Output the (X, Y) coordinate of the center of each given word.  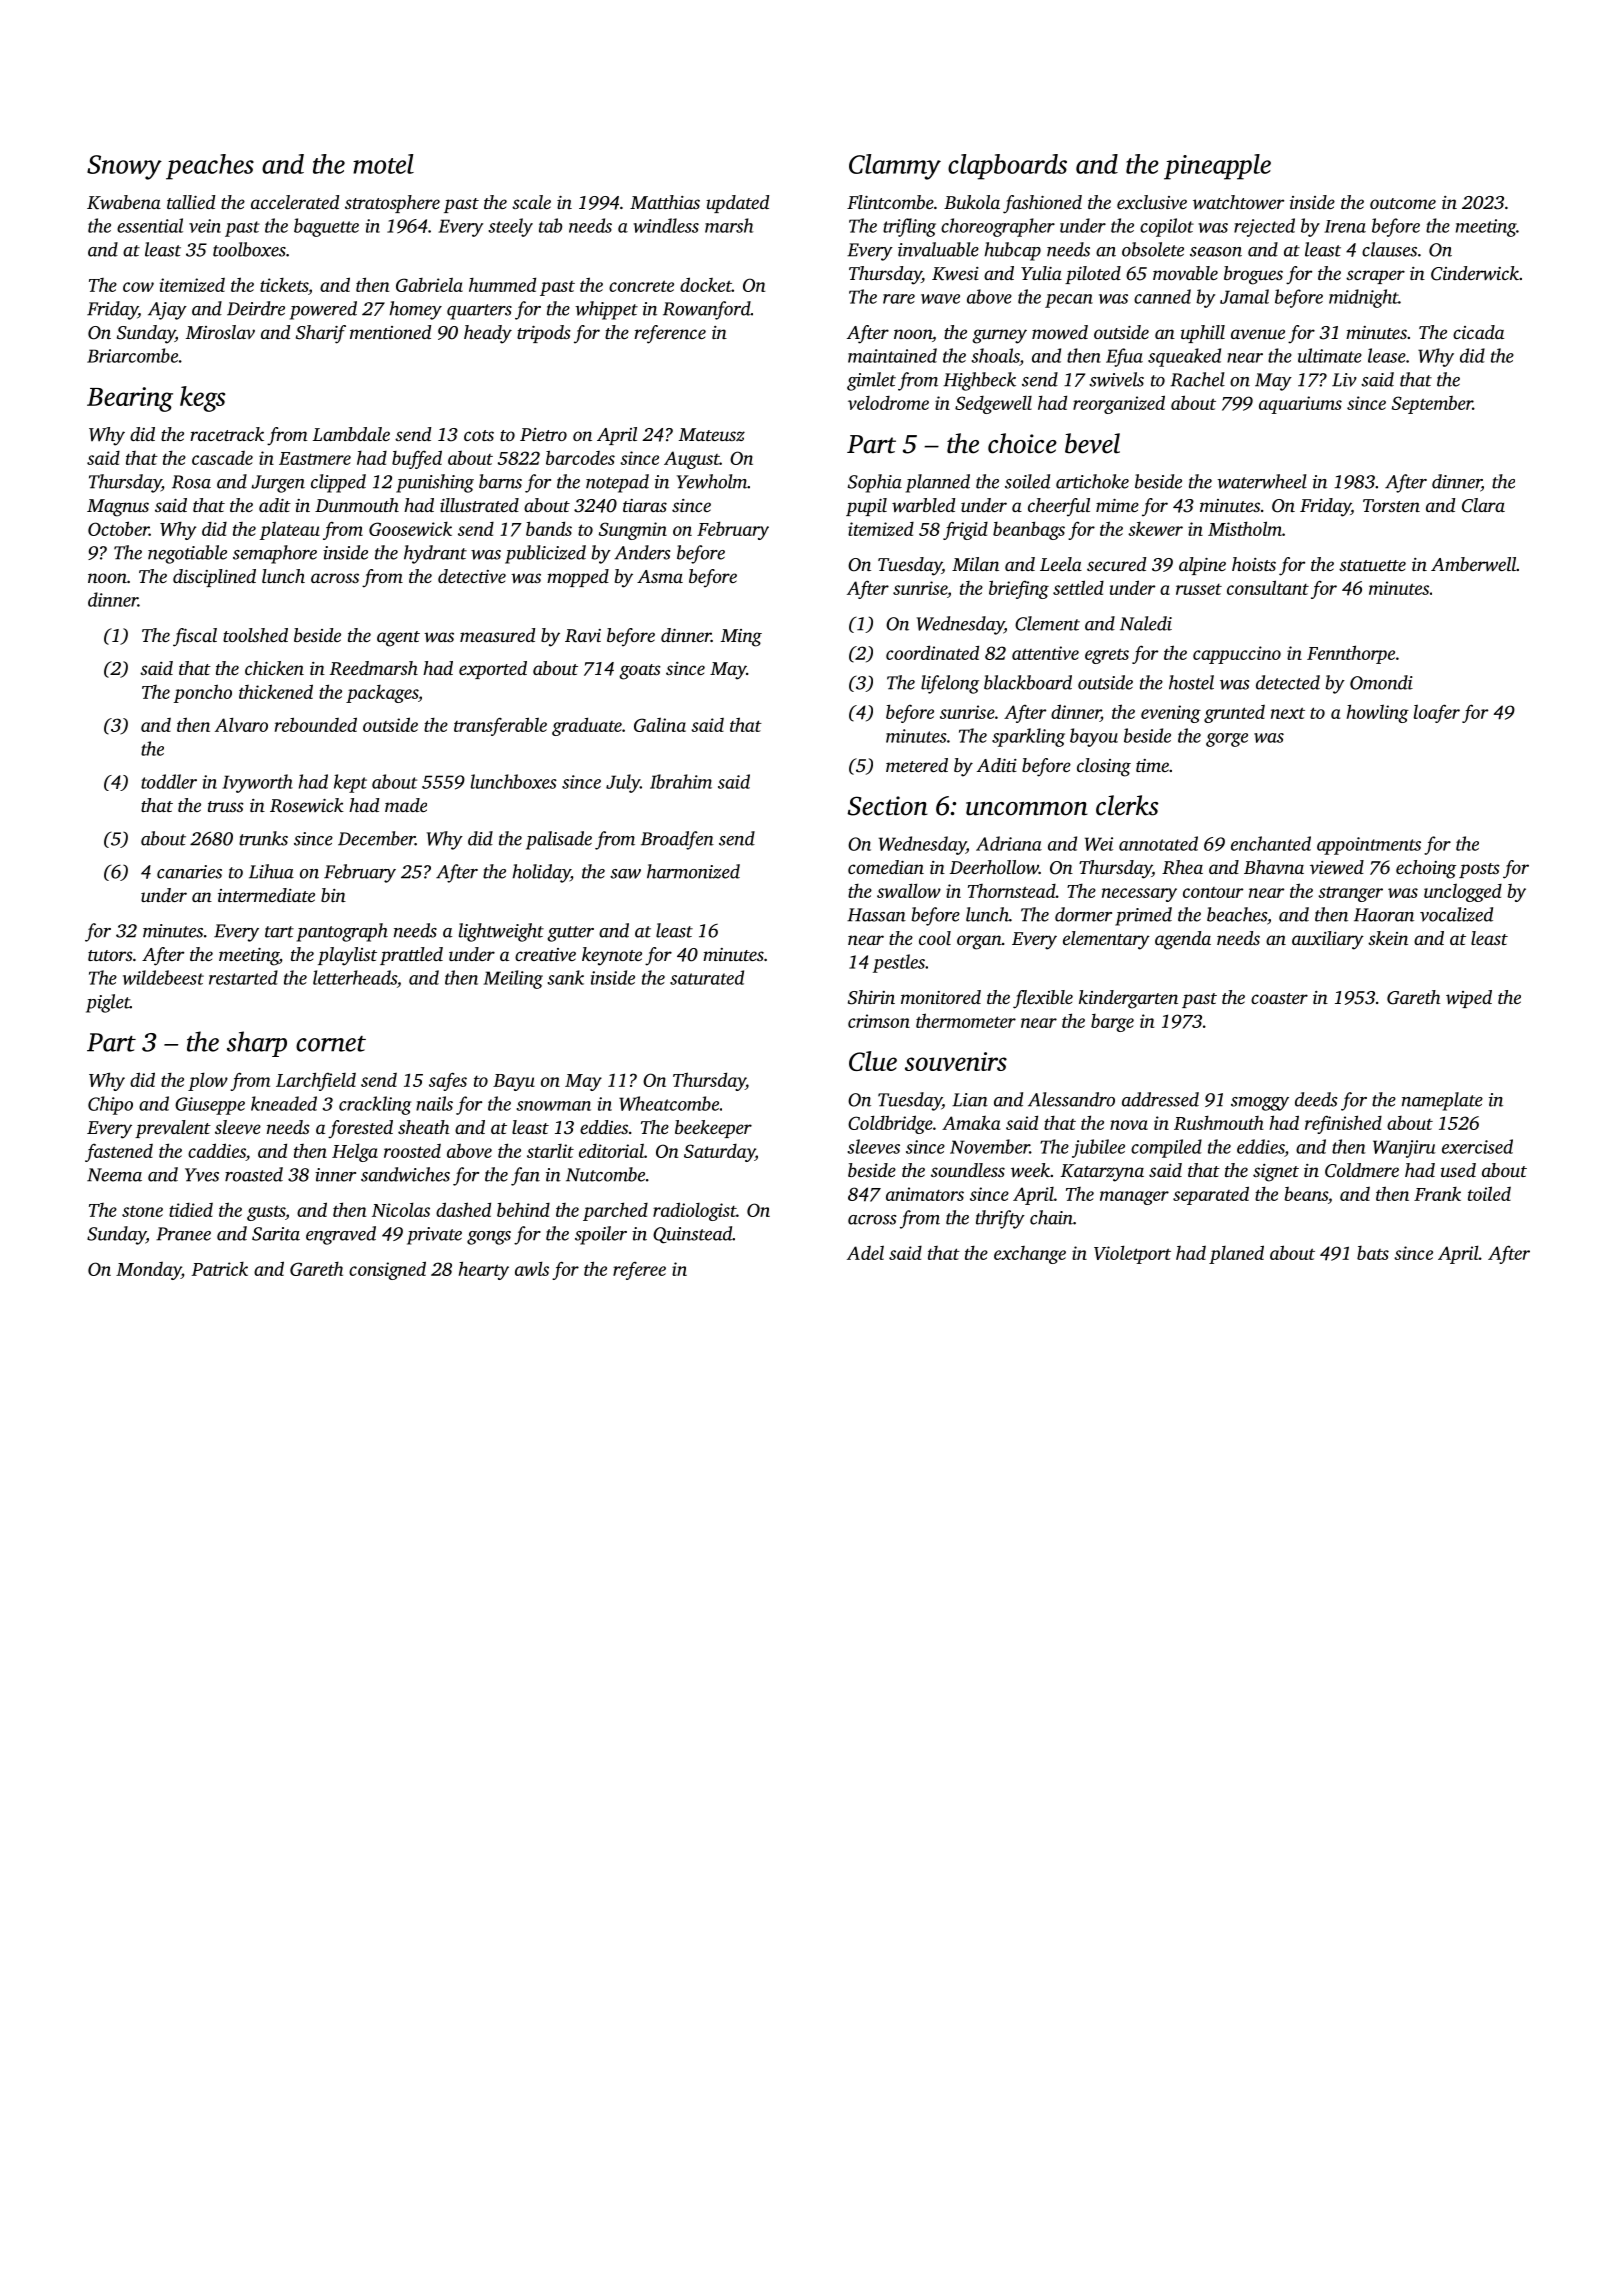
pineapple (1217, 167)
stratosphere (392, 204)
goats (640, 672)
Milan (975, 564)
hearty (484, 1270)
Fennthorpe (1351, 654)
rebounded (316, 724)
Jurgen (278, 484)
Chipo (110, 1105)
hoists (1254, 564)
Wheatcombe (669, 1103)
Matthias (665, 202)
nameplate (1442, 1101)
